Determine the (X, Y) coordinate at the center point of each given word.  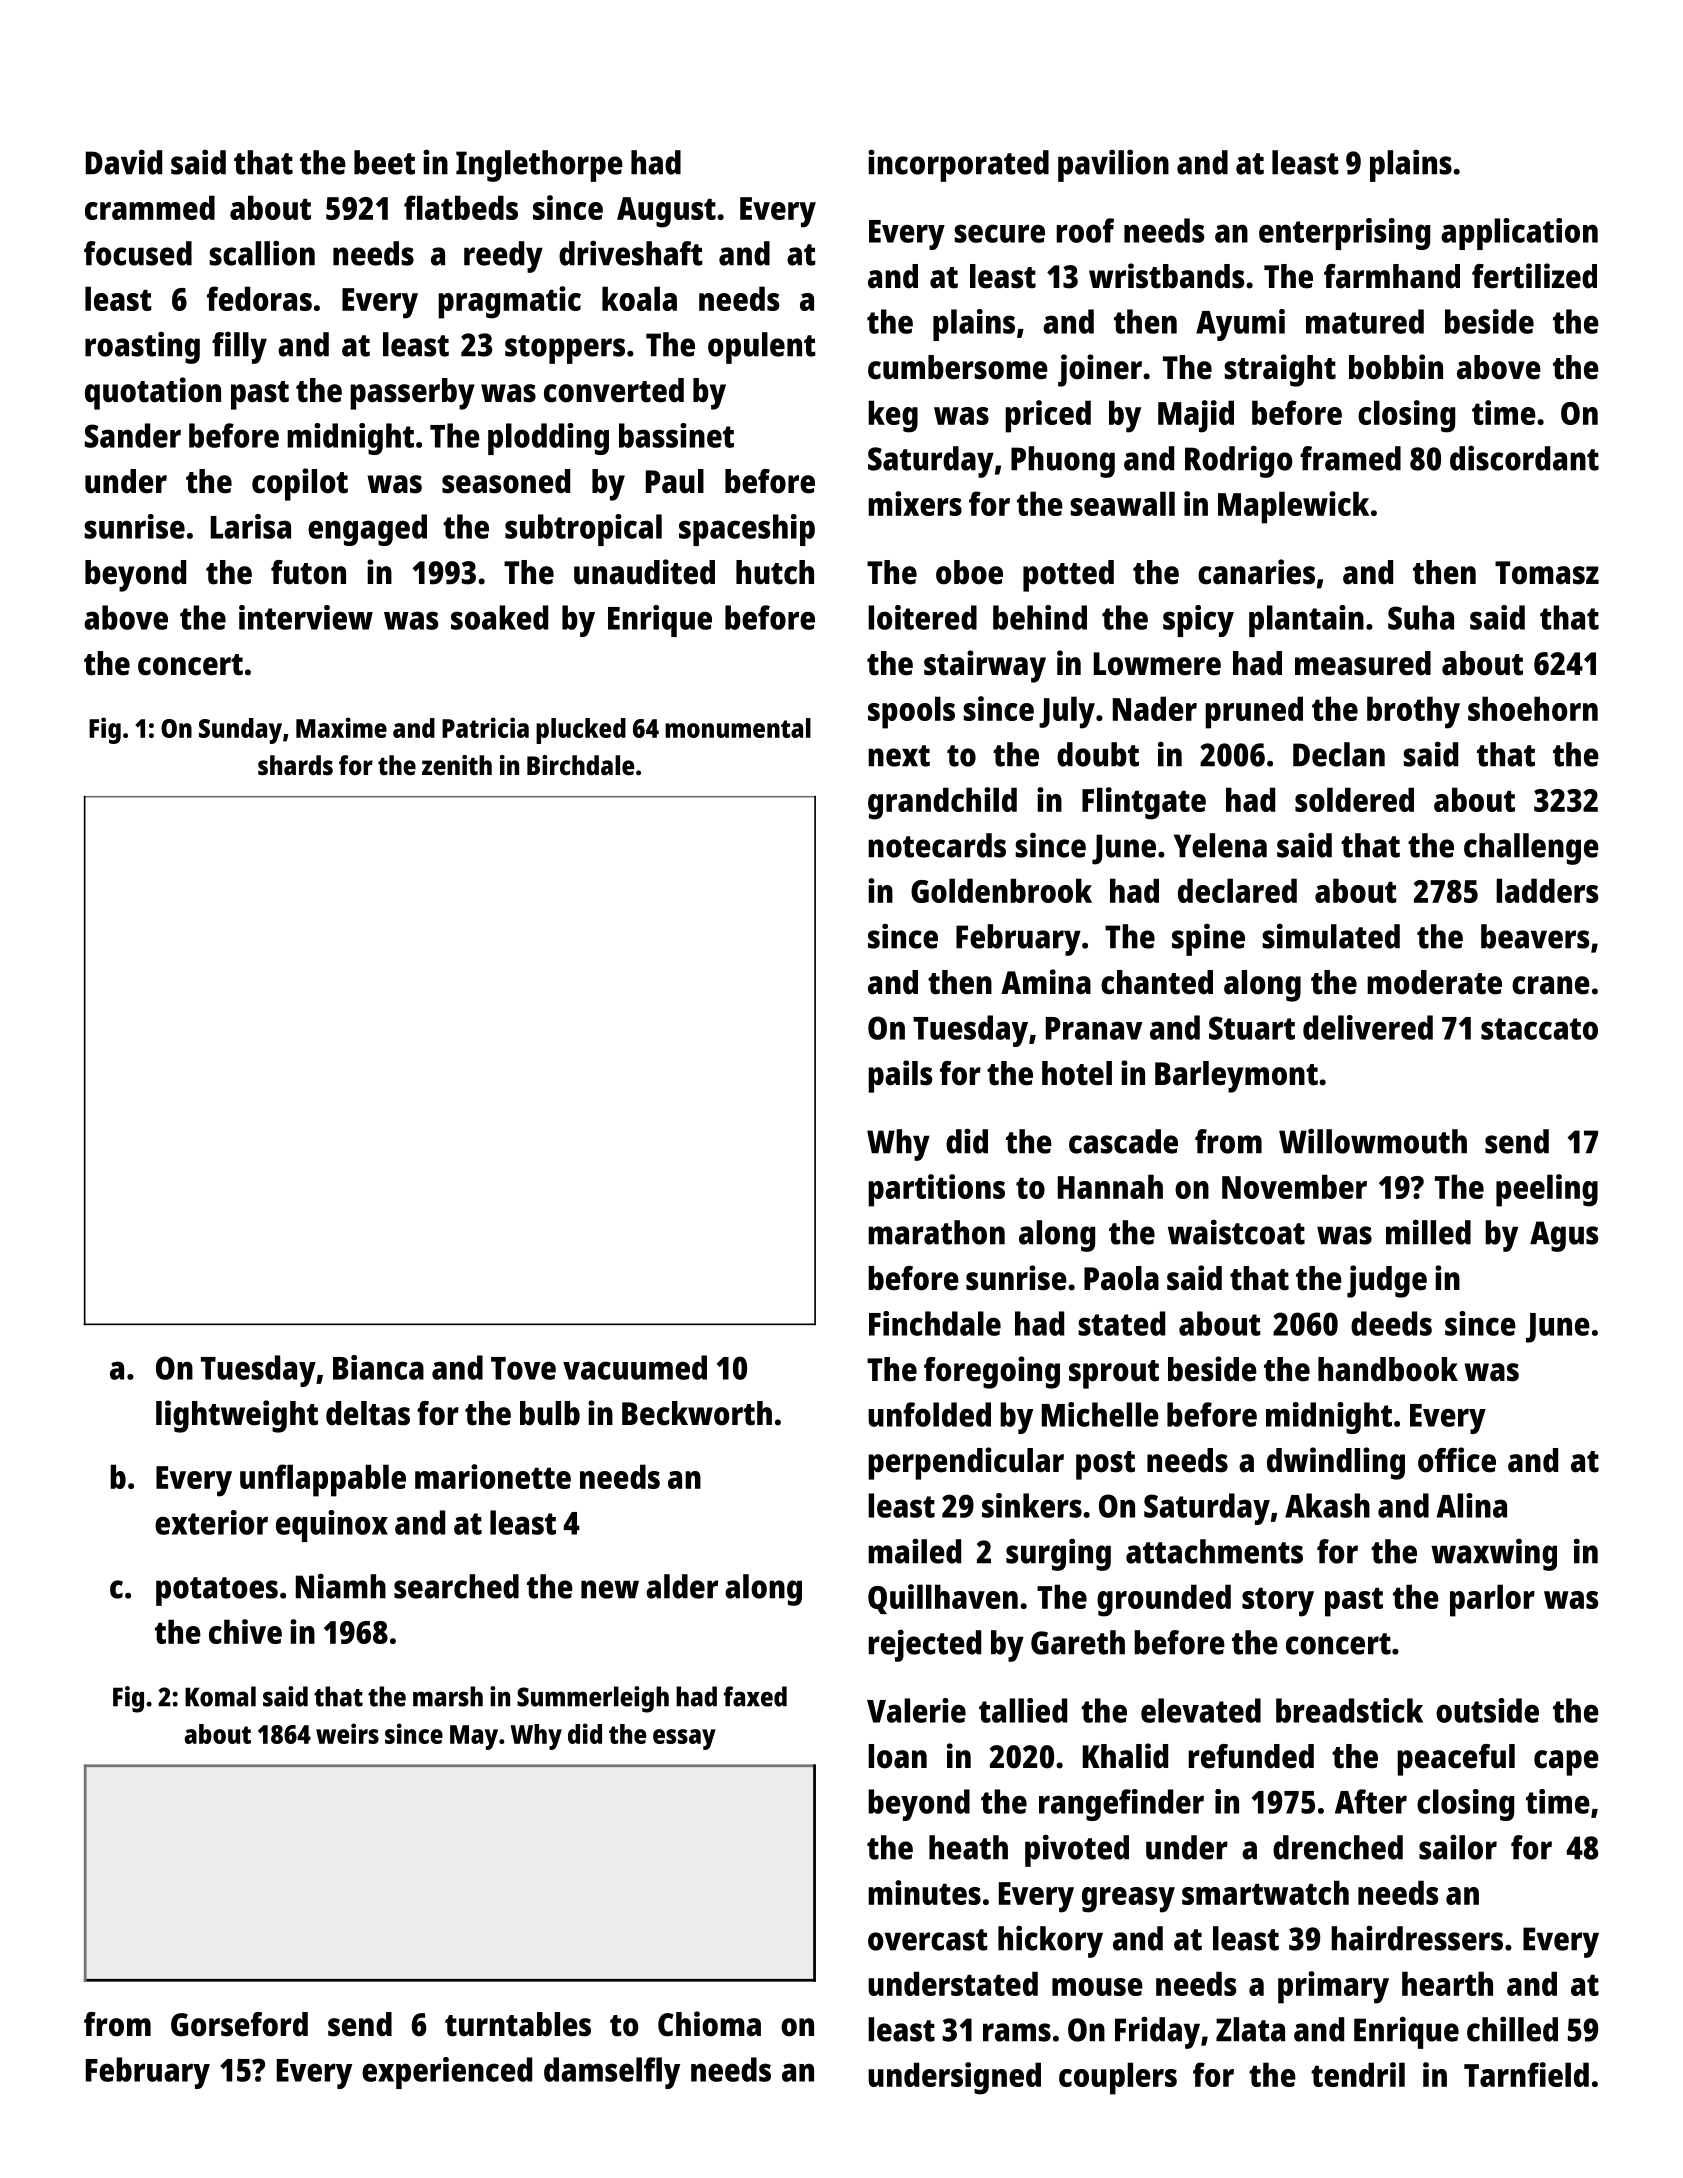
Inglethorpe (539, 166)
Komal (220, 1696)
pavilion (1113, 165)
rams (1017, 2032)
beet (384, 162)
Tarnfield (1526, 2074)
